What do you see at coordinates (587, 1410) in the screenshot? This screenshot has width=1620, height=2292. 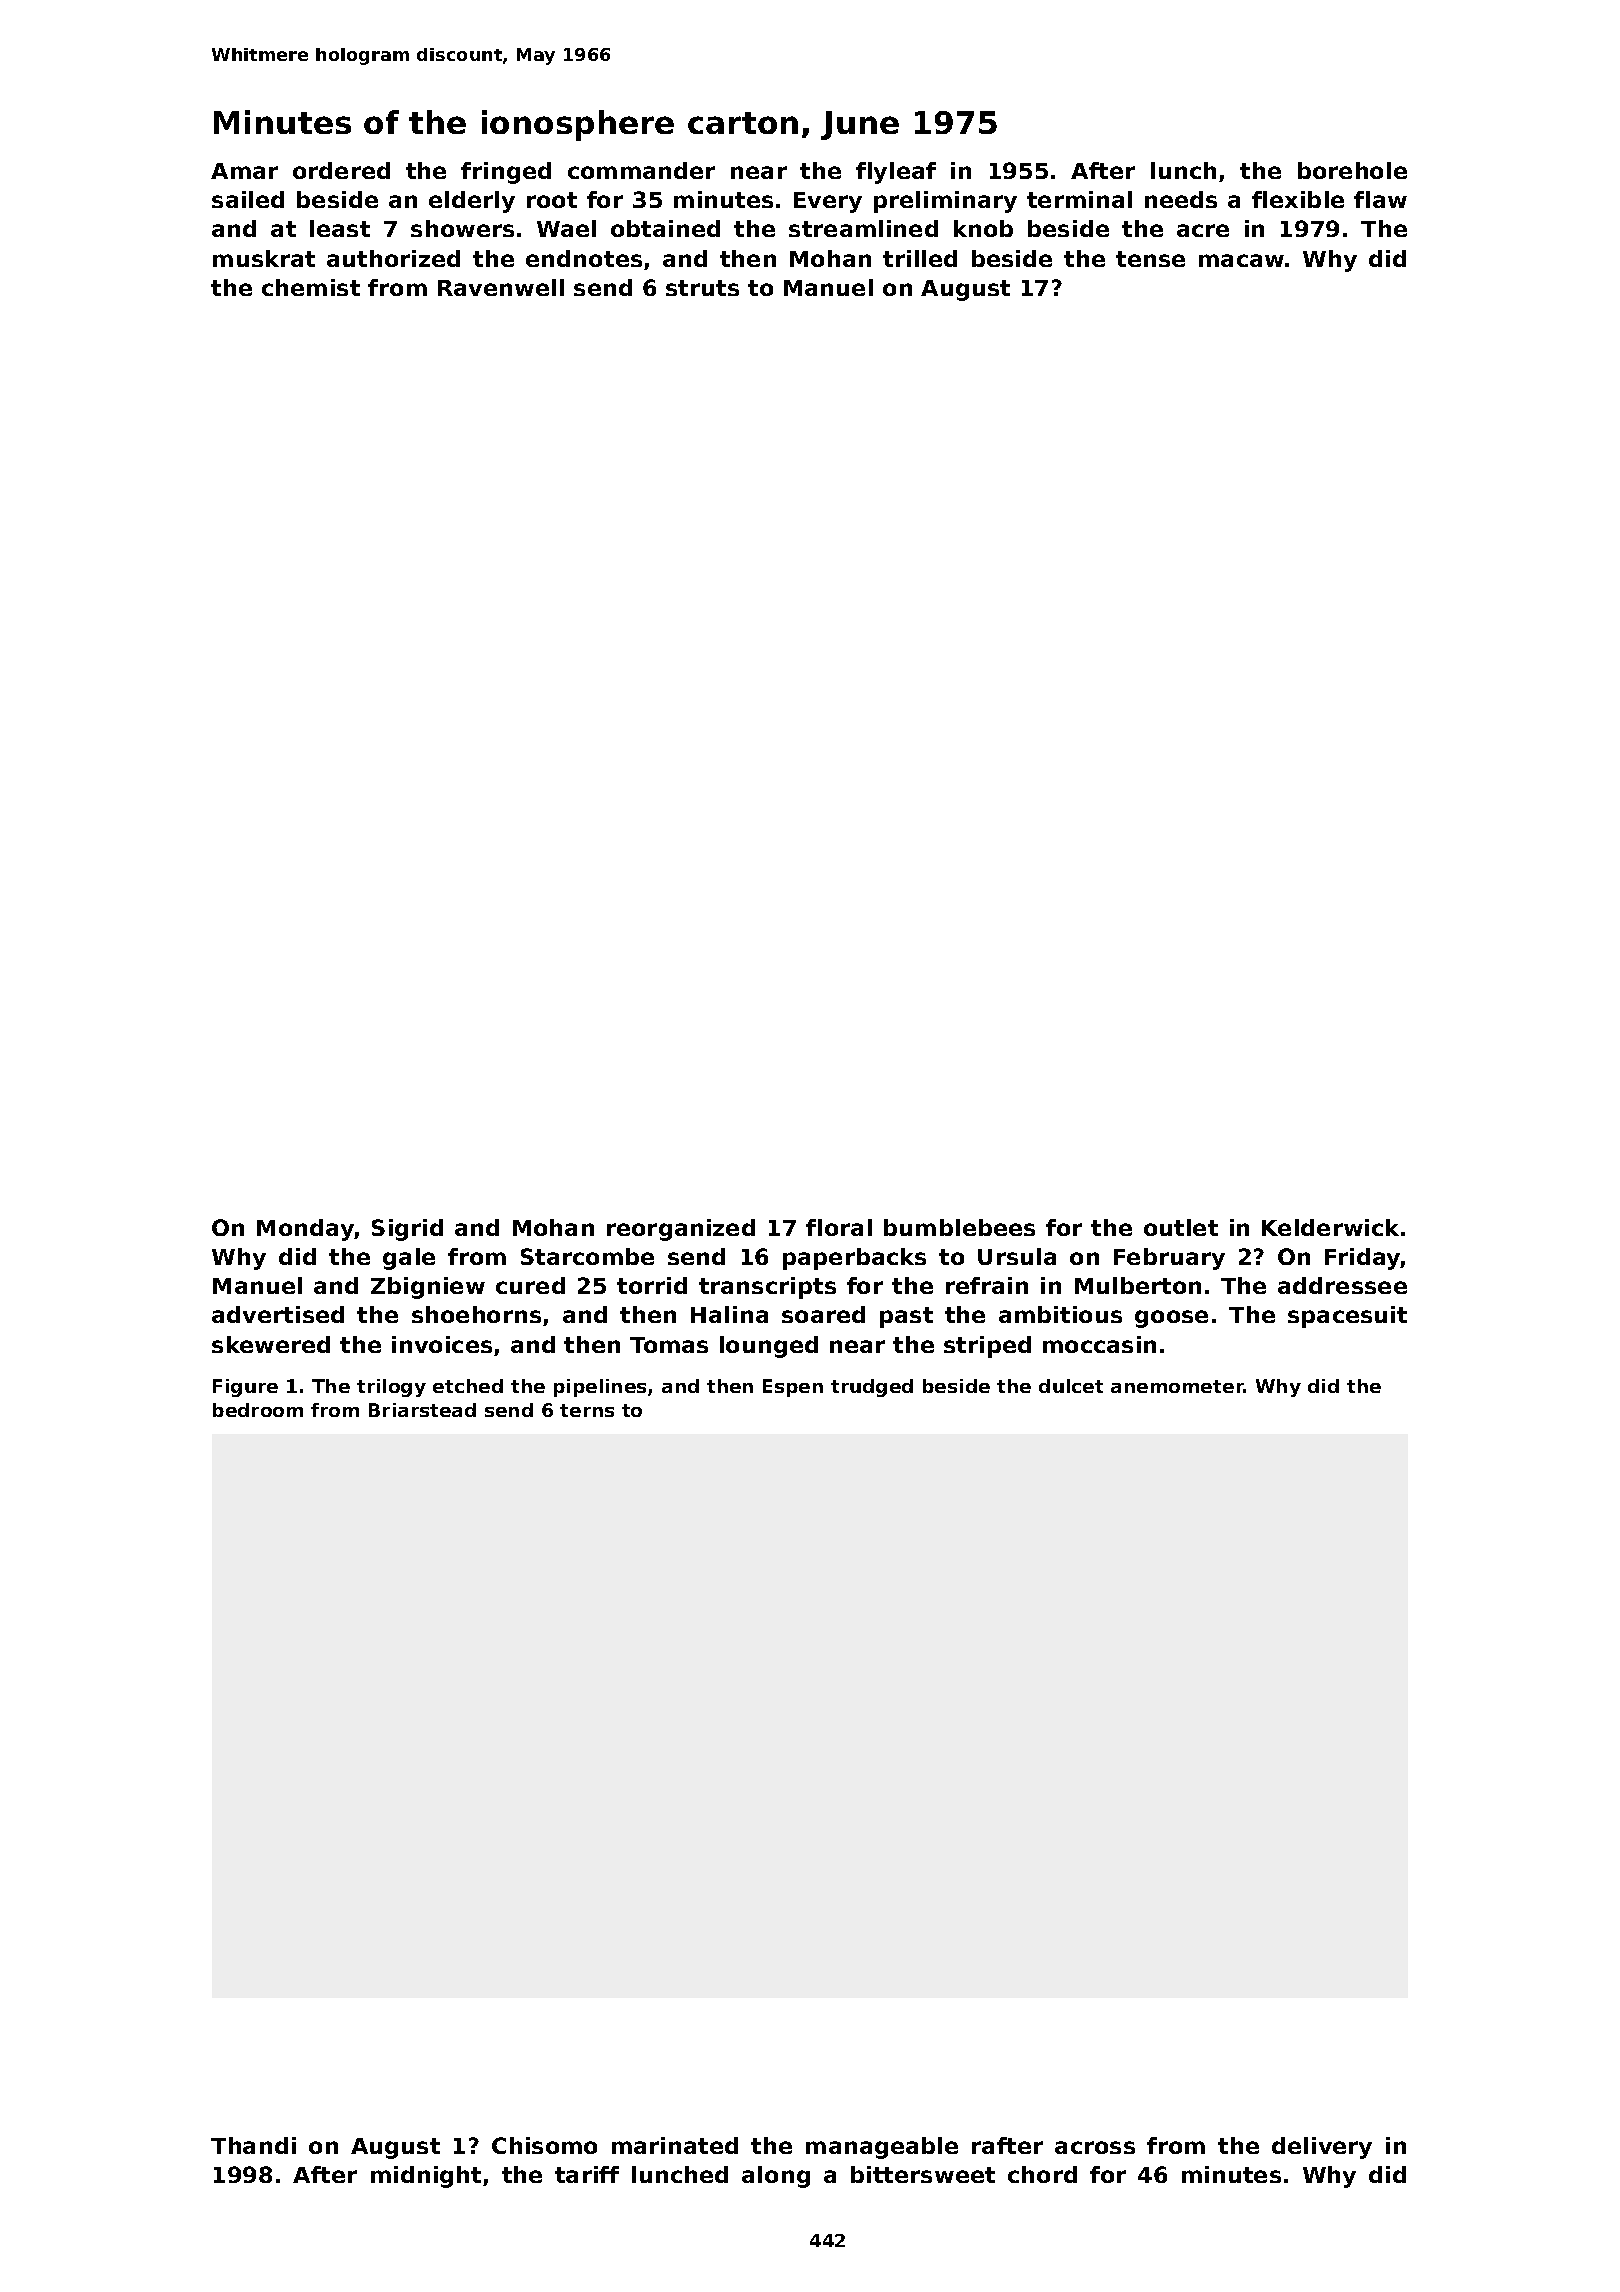 I see `terns` at bounding box center [587, 1410].
